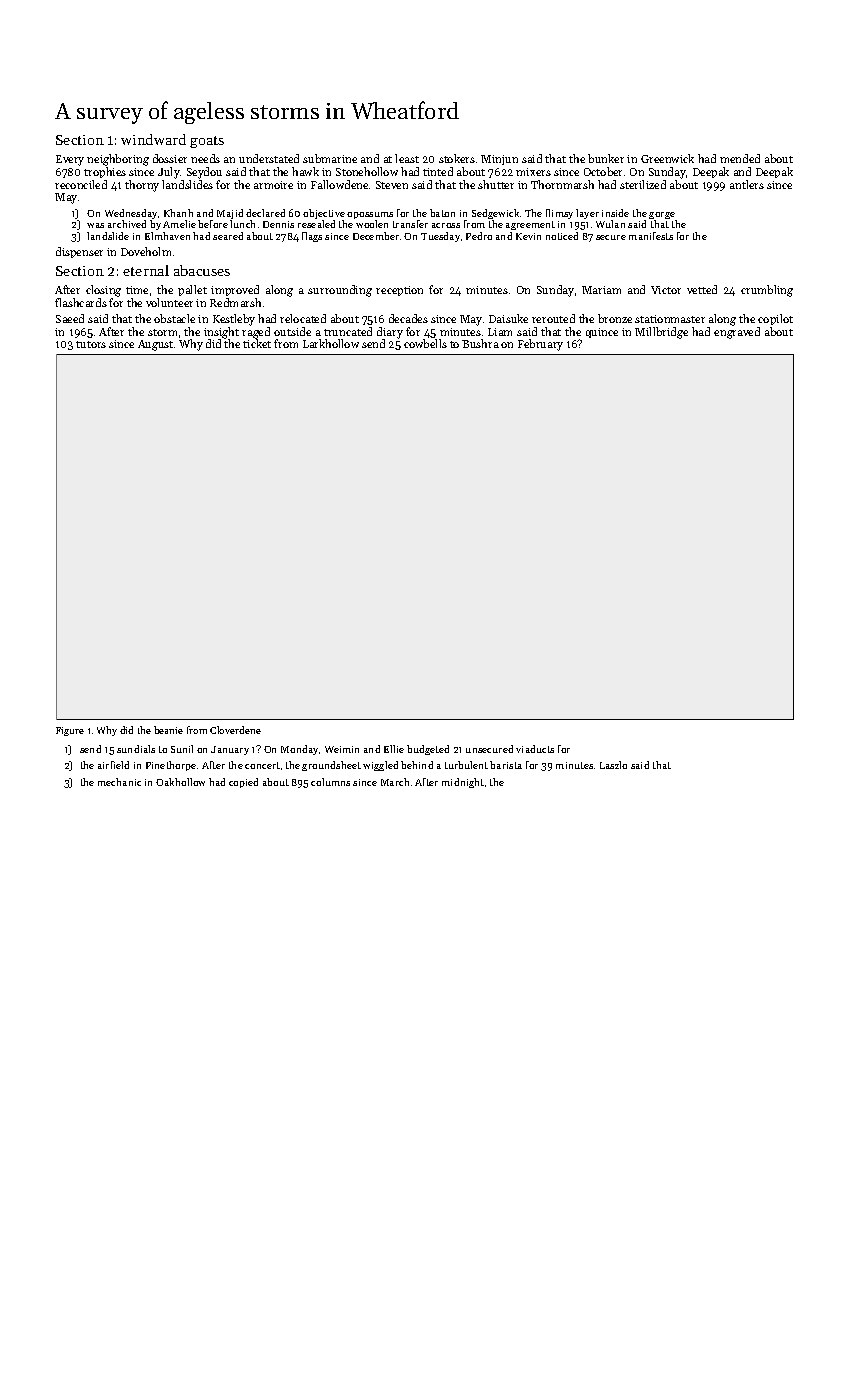 The image size is (849, 1400). I want to click on reception, so click(399, 291).
